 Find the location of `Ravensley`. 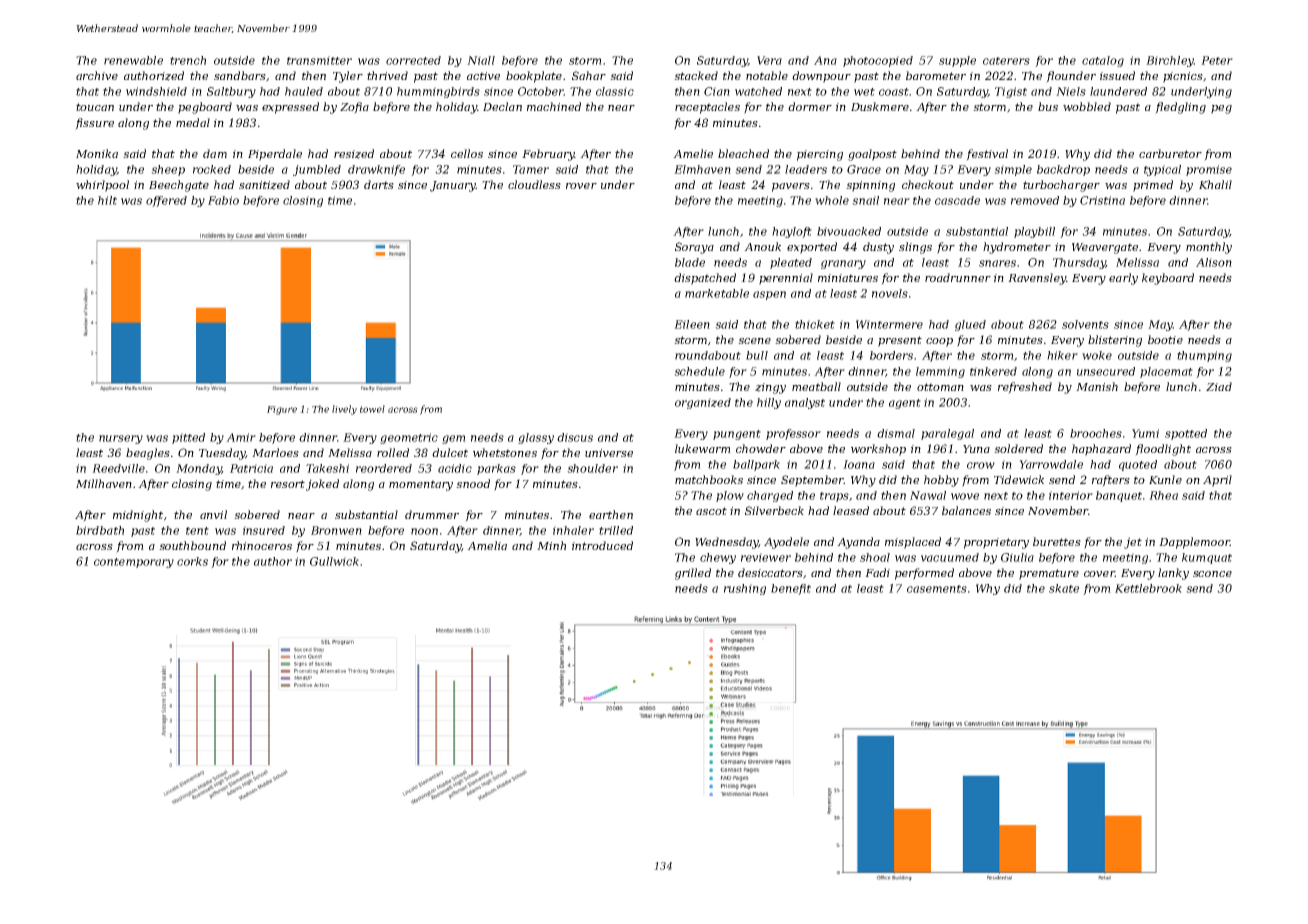

Ravensley is located at coordinates (1037, 279).
